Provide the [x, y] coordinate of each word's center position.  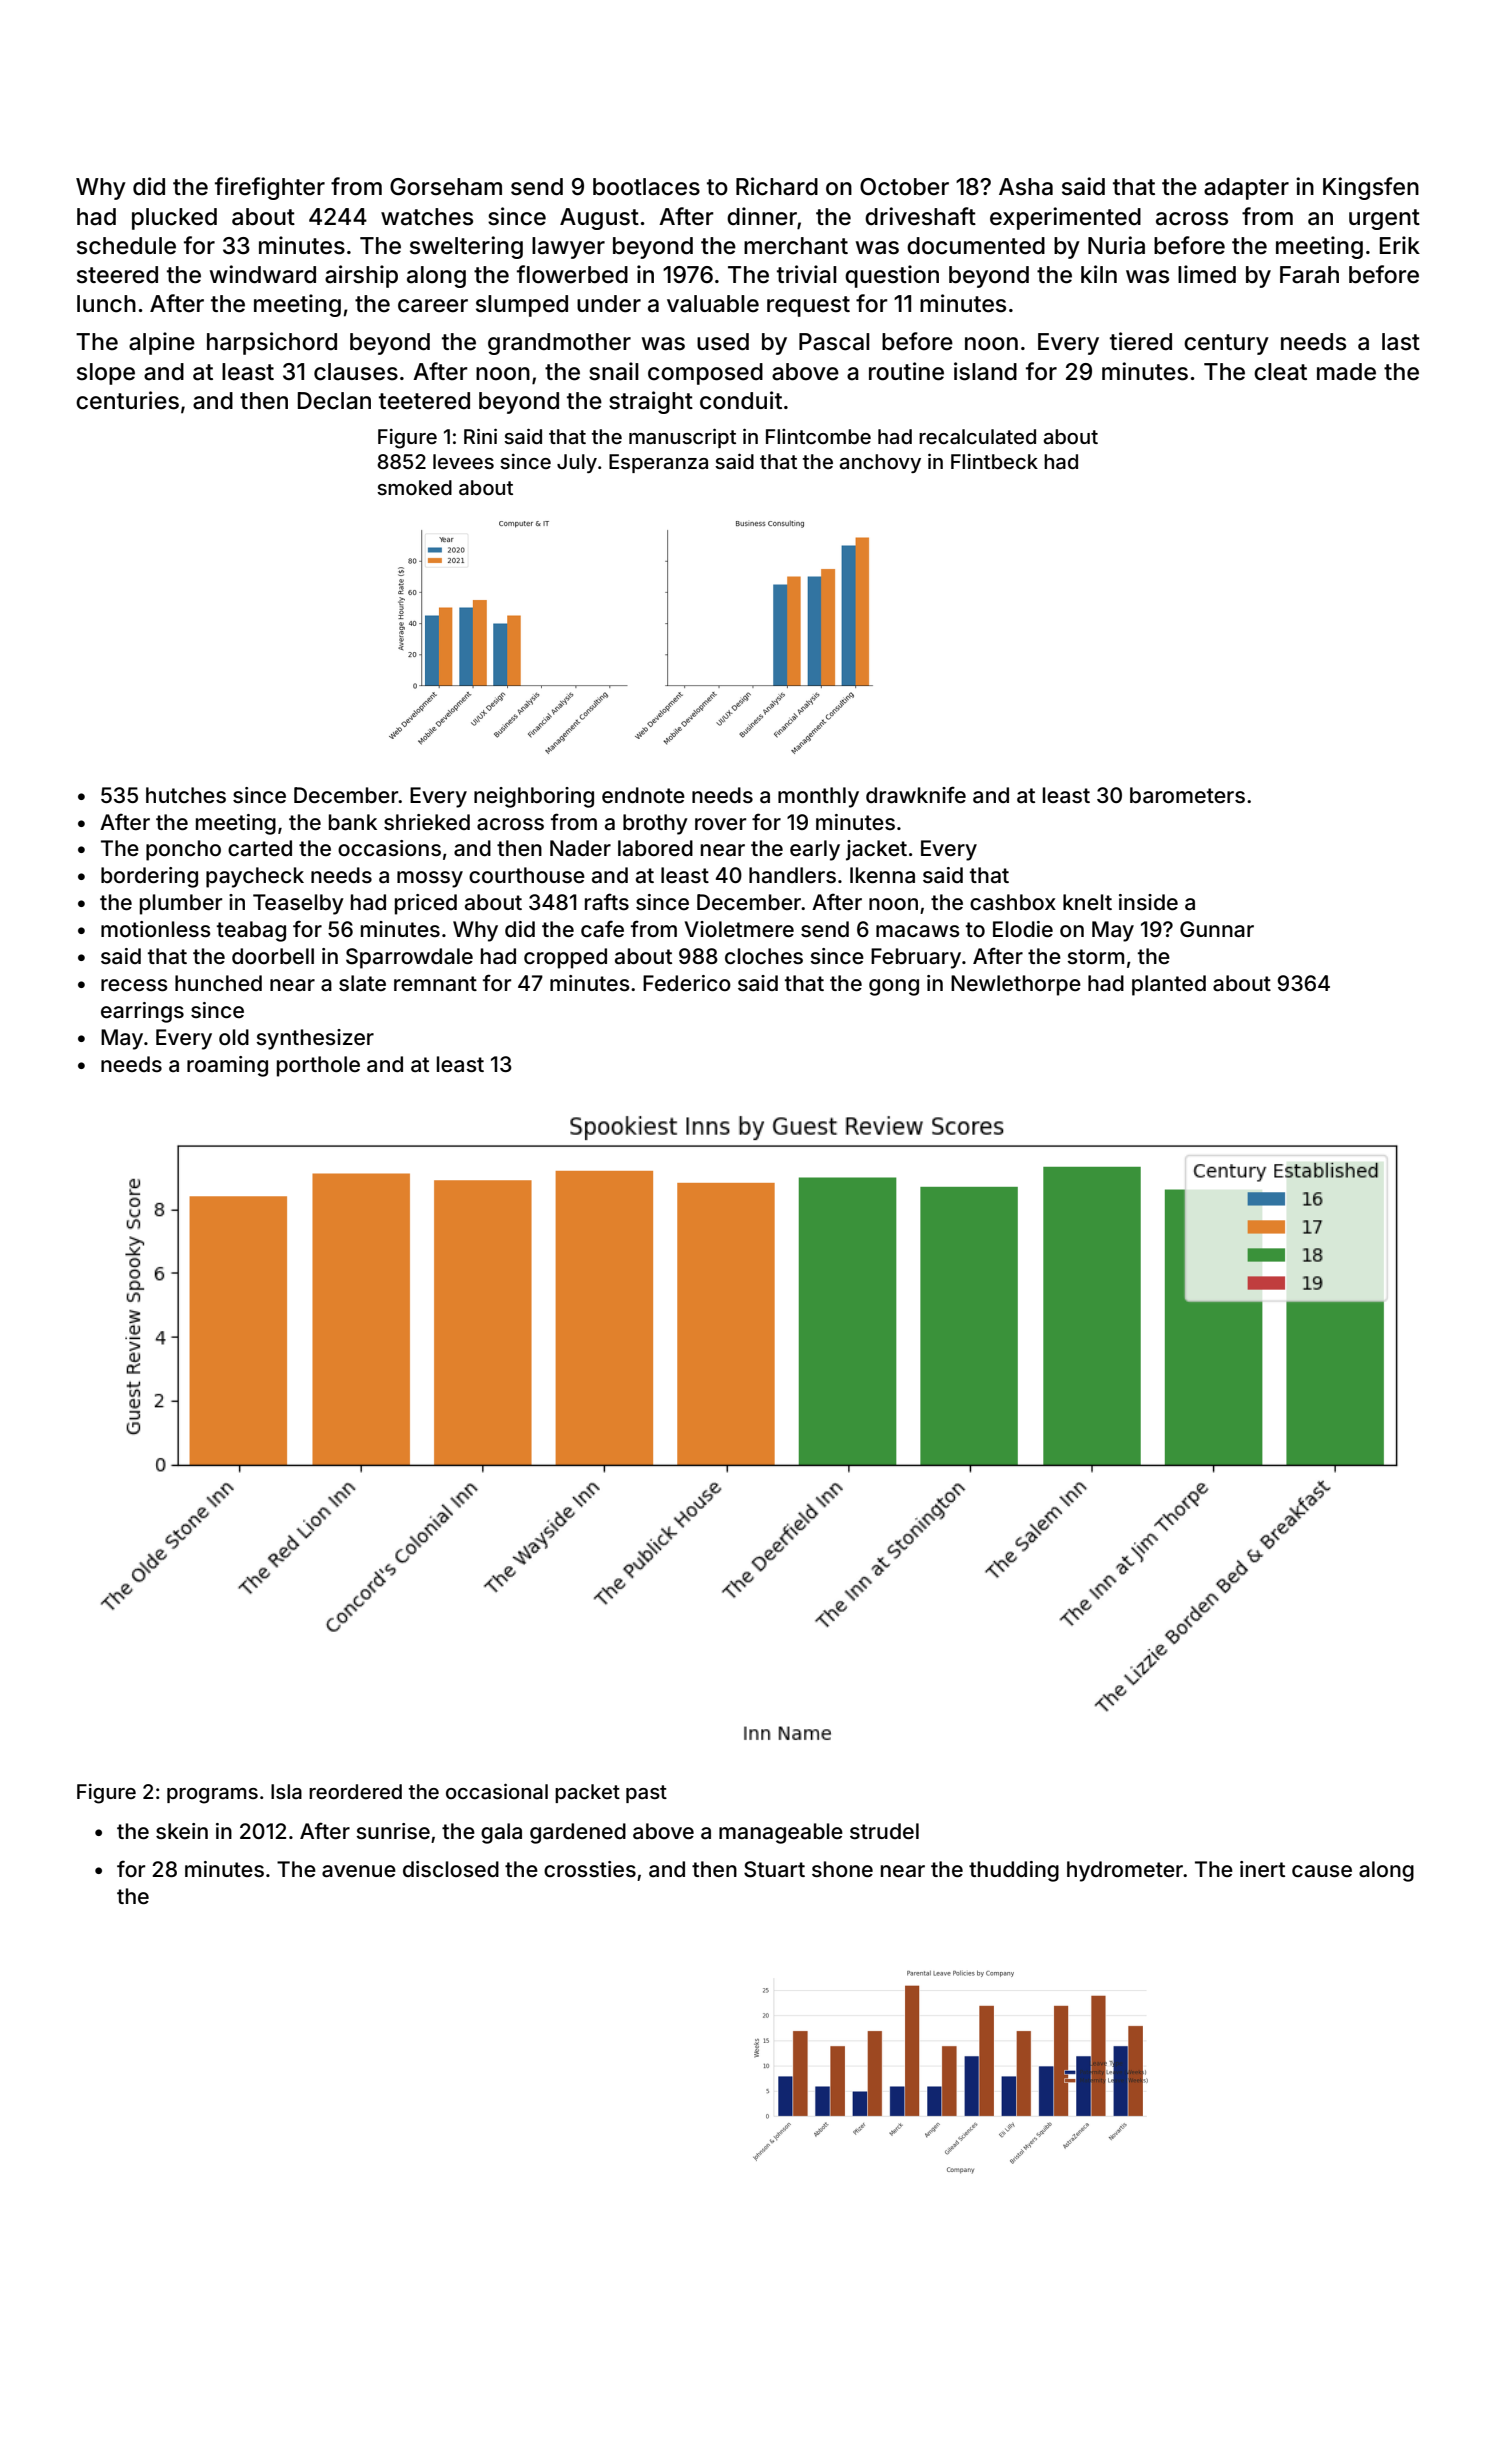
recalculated [977, 436]
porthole [318, 1066]
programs [212, 1796]
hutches [186, 795]
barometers [1187, 795]
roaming [227, 1066]
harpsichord [272, 343]
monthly [818, 797]
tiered [1141, 341]
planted [1169, 985]
